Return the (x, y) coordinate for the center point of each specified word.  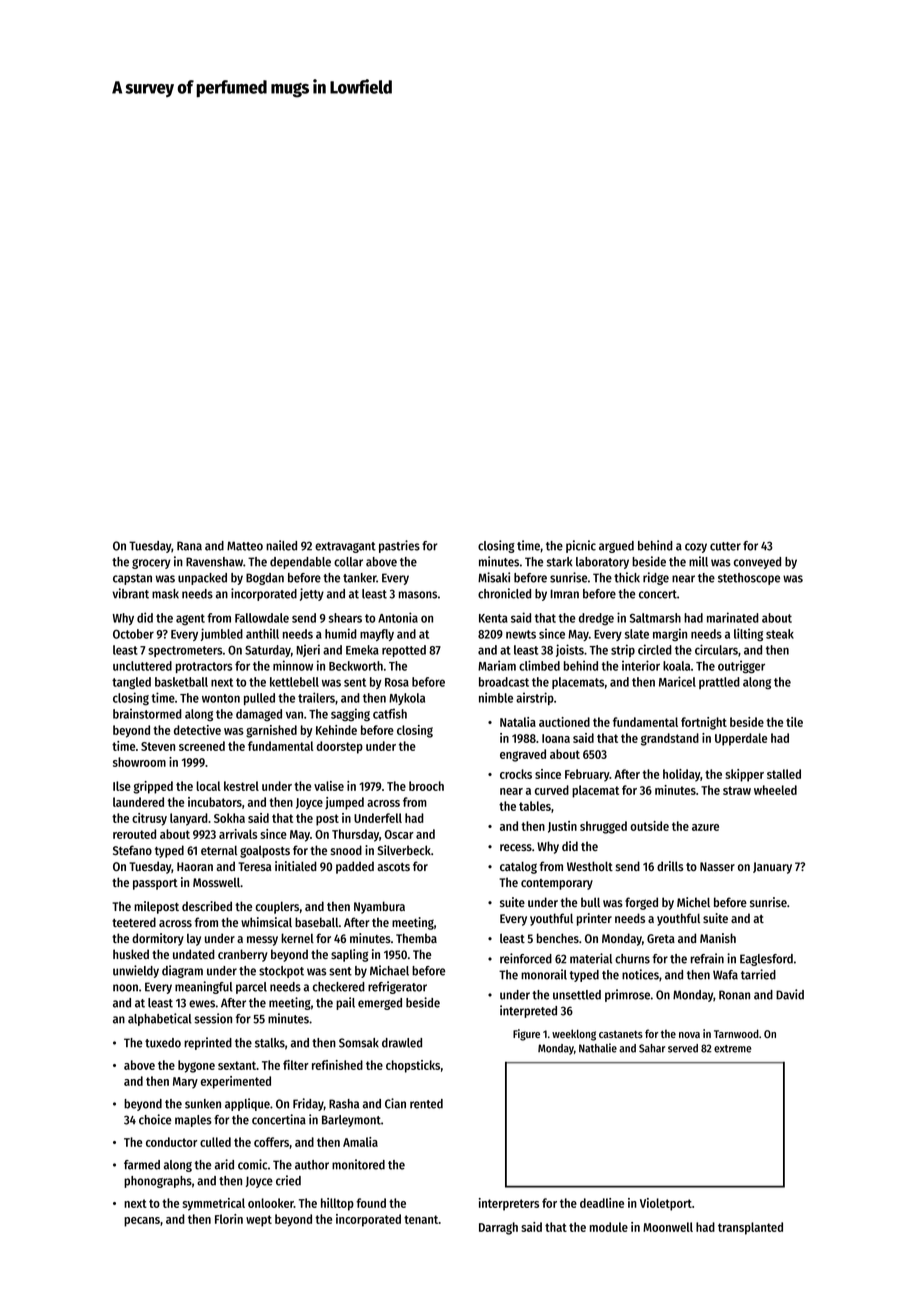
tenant (421, 1219)
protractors (204, 667)
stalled (784, 774)
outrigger (741, 667)
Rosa (397, 682)
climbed (539, 665)
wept (259, 1221)
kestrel (241, 786)
